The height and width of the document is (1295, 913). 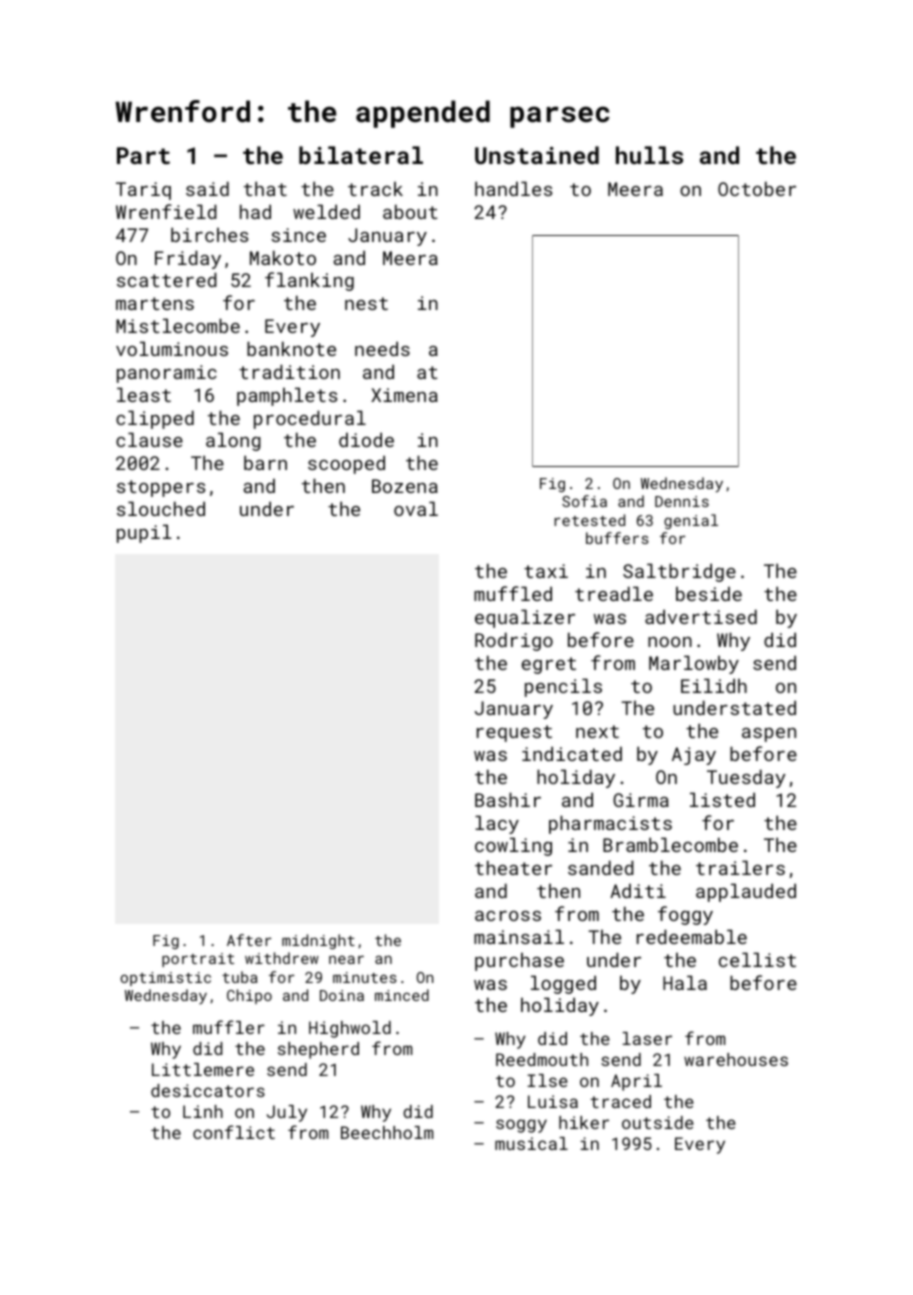 I want to click on buffers, so click(x=617, y=538).
